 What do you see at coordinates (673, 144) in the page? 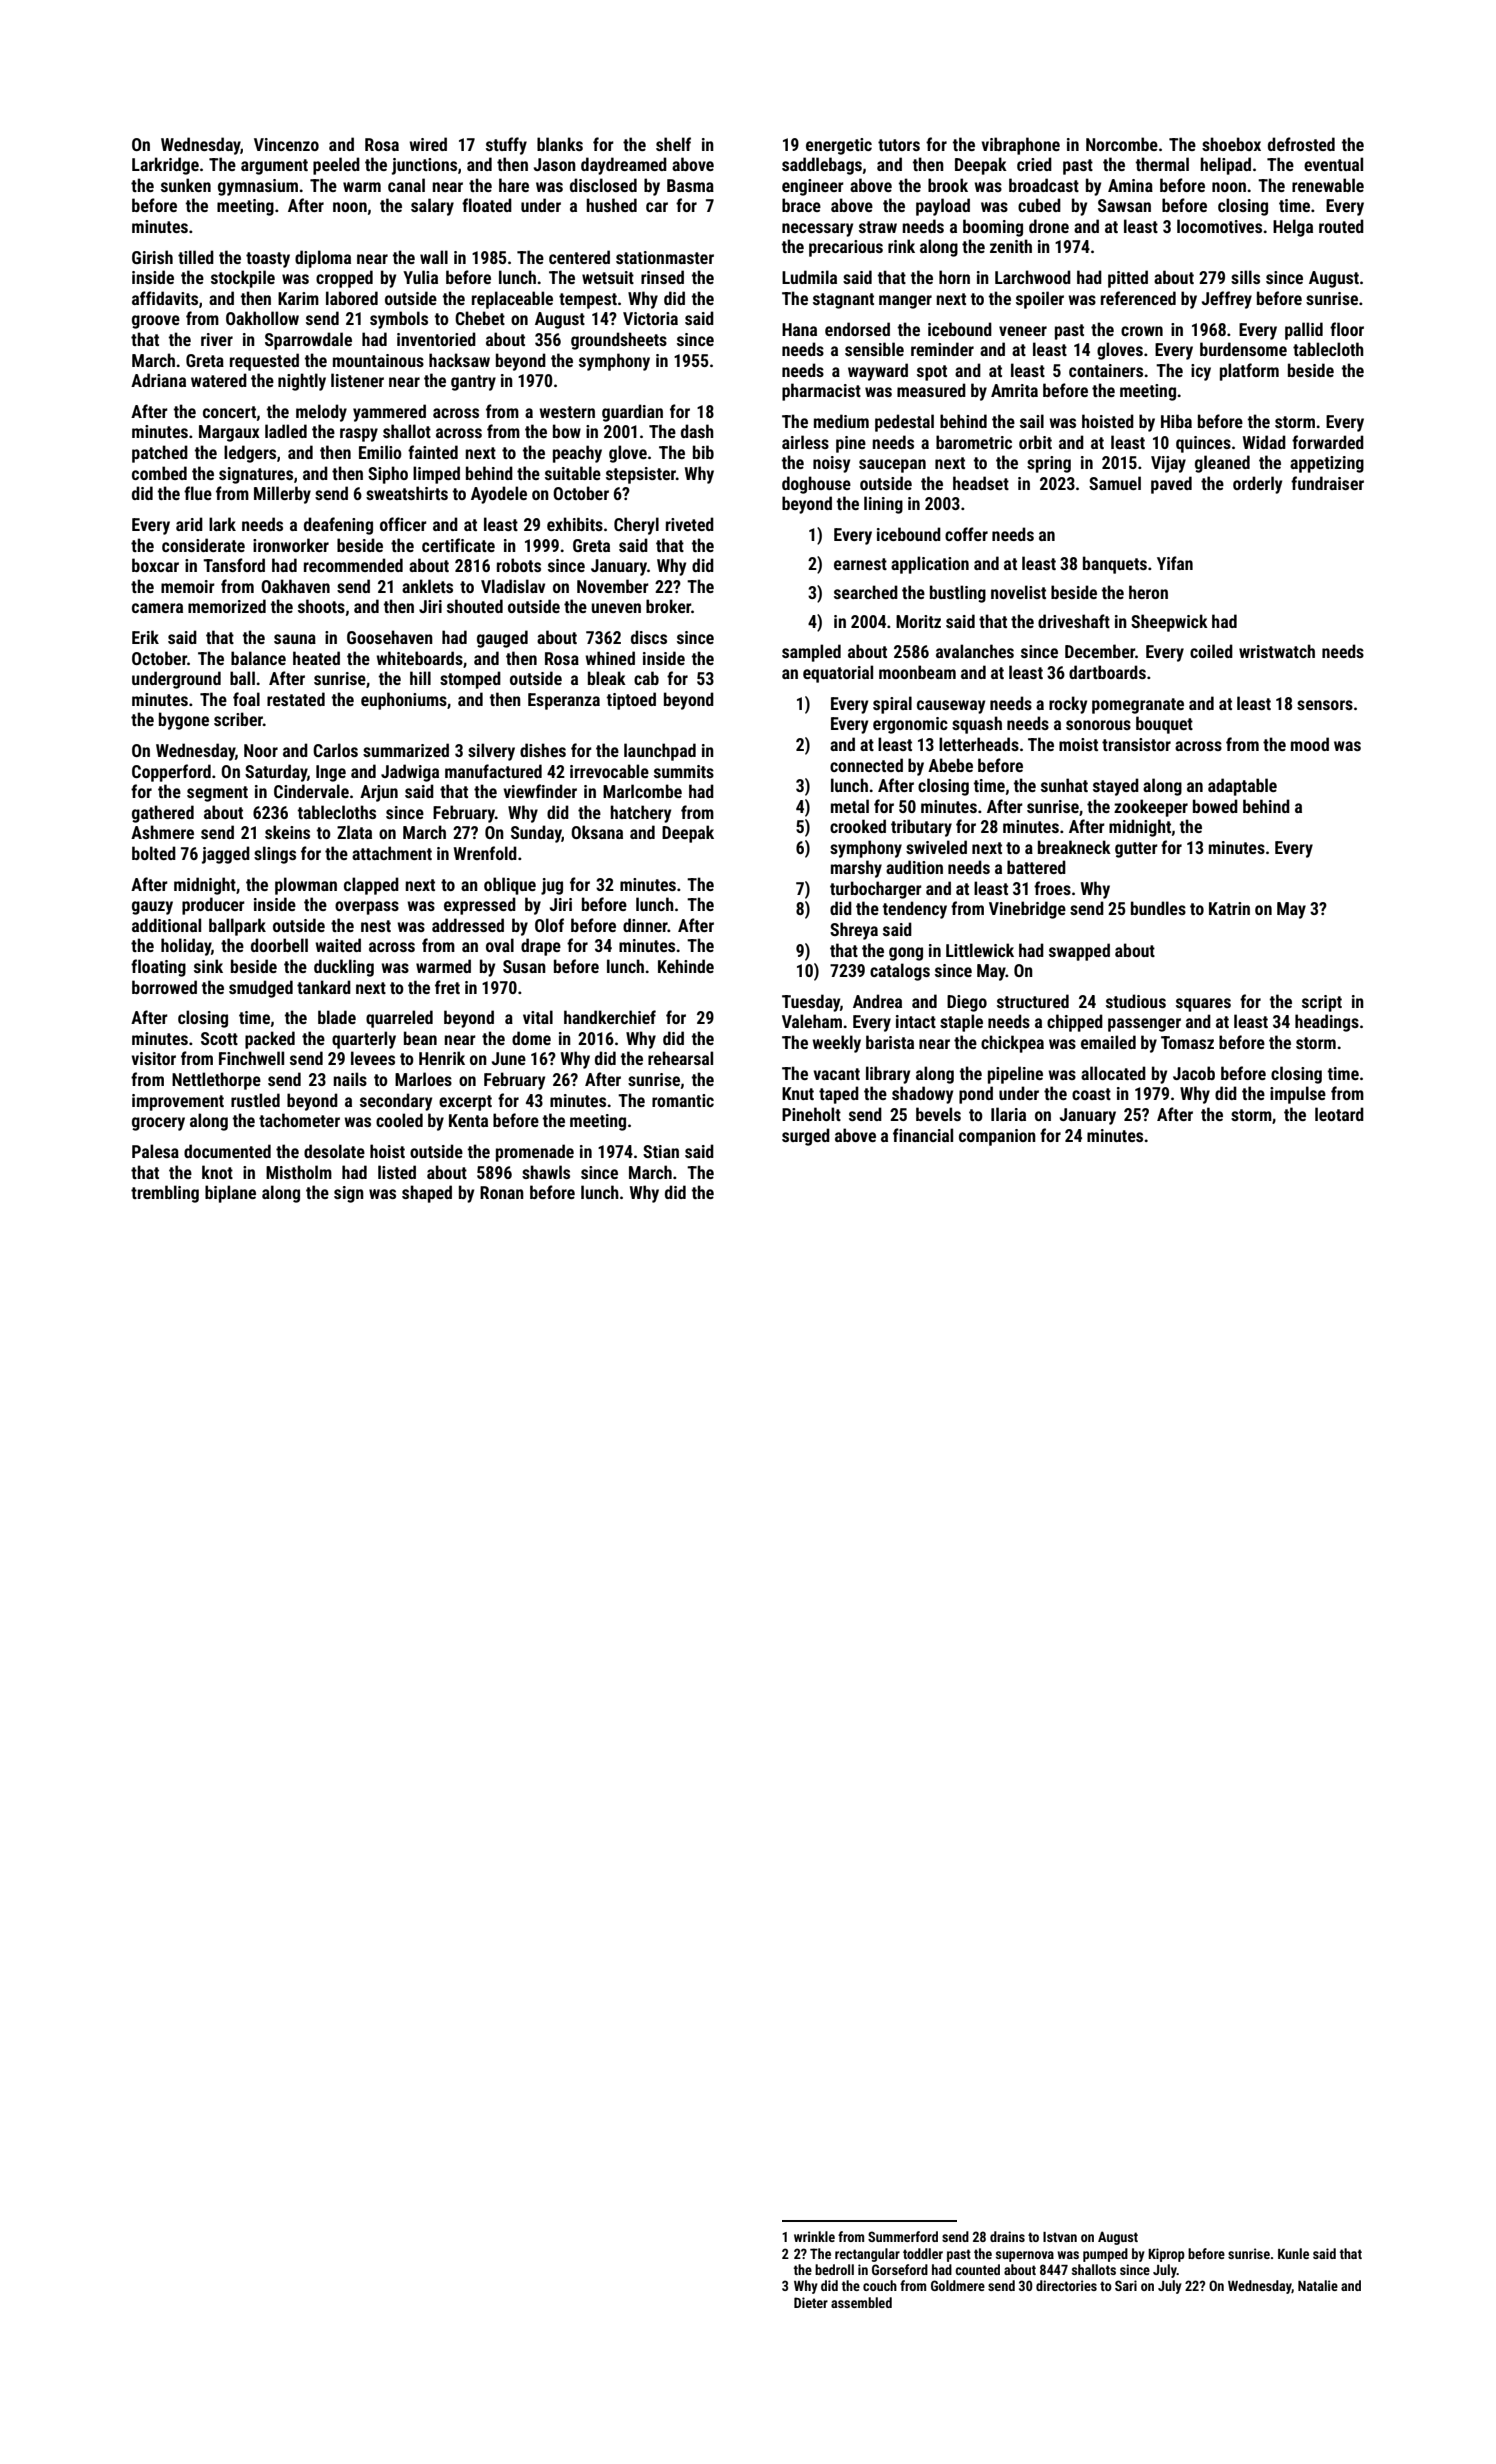
I see `shelf` at bounding box center [673, 144].
